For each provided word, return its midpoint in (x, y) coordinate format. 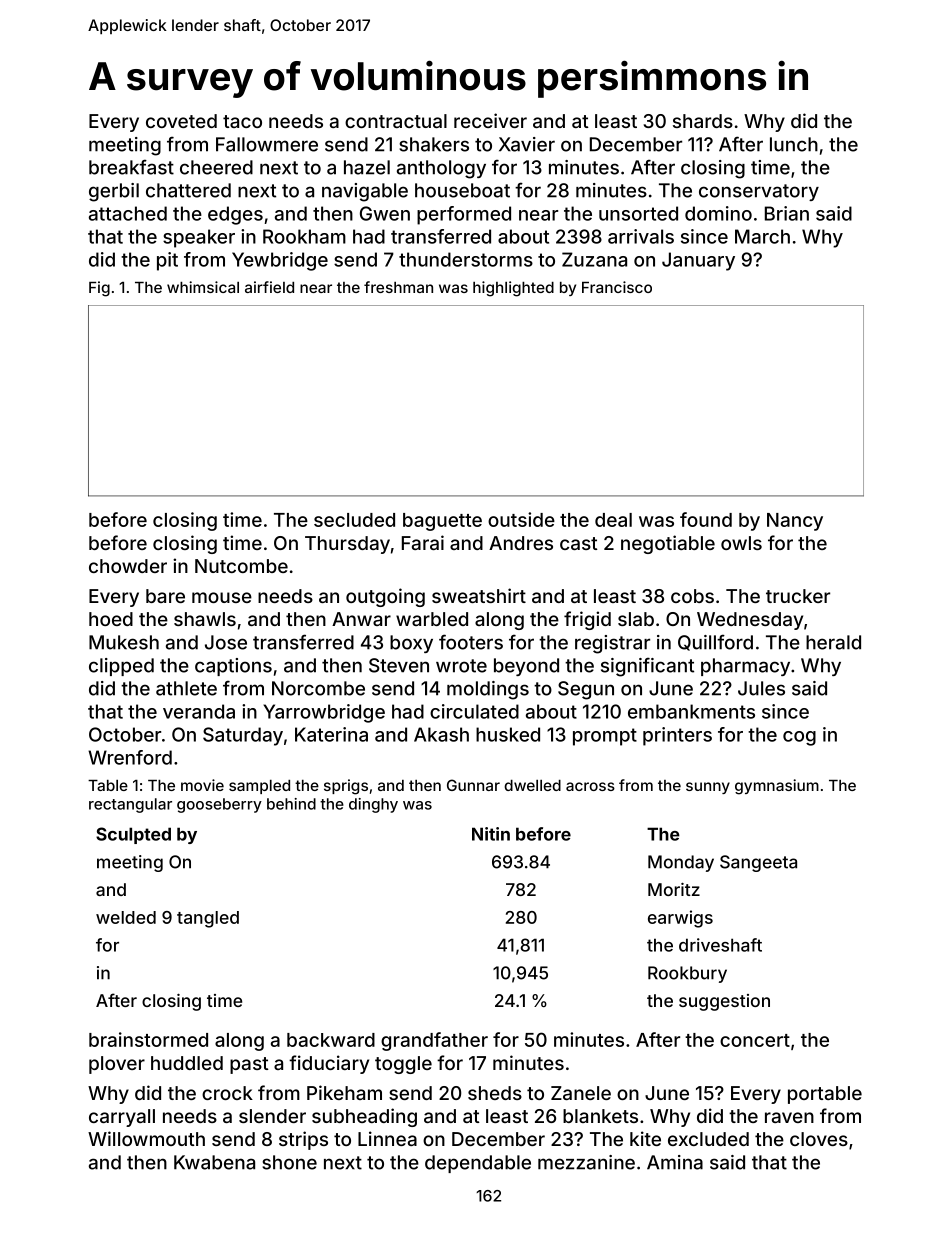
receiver (490, 120)
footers (471, 642)
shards (703, 121)
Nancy (795, 522)
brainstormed (148, 1039)
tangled (208, 919)
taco (242, 121)
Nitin (491, 834)
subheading (364, 1117)
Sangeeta (758, 863)
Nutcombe (241, 566)
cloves (819, 1139)
